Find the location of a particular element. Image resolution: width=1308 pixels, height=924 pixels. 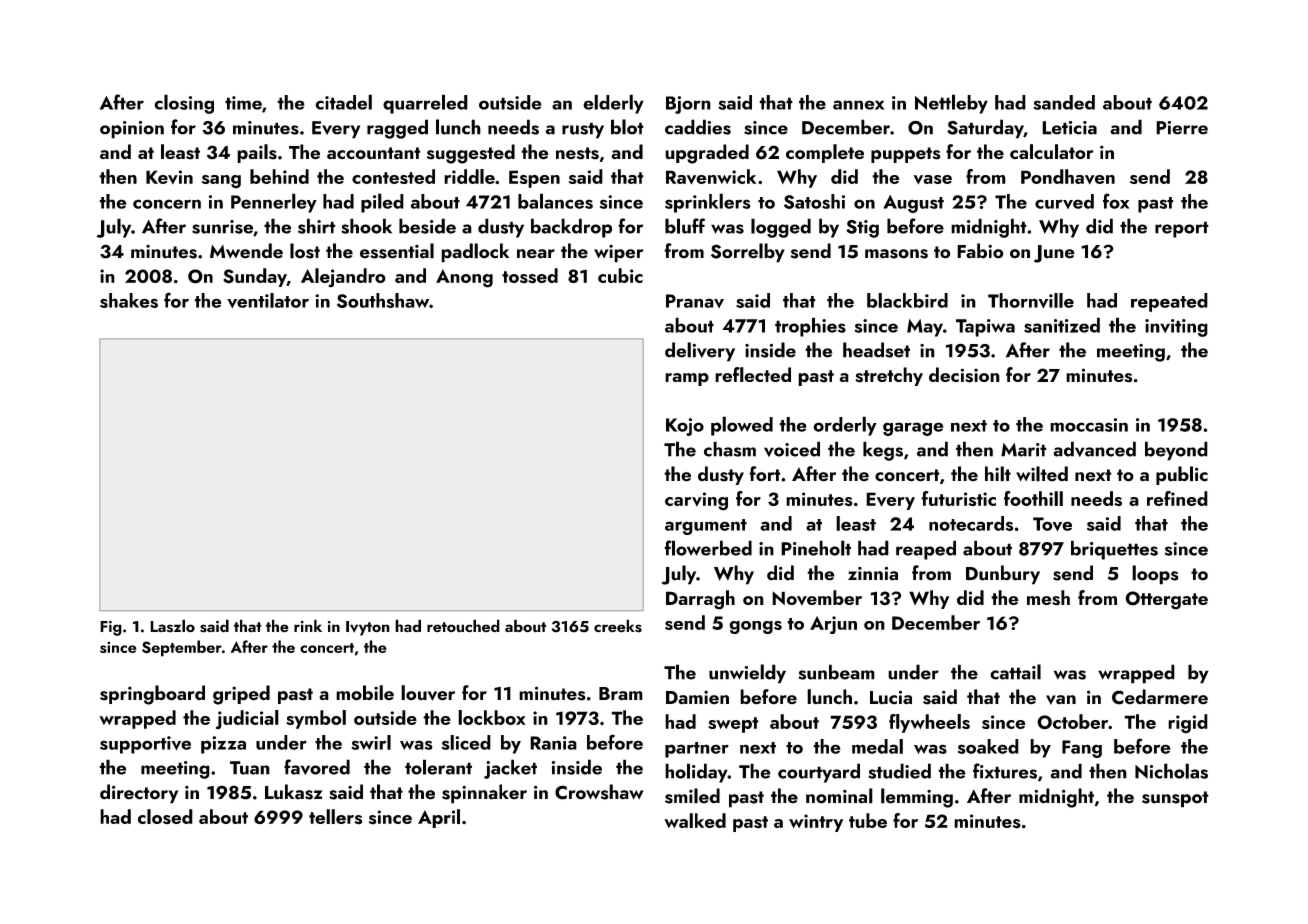

inviting is located at coordinates (1176, 328).
